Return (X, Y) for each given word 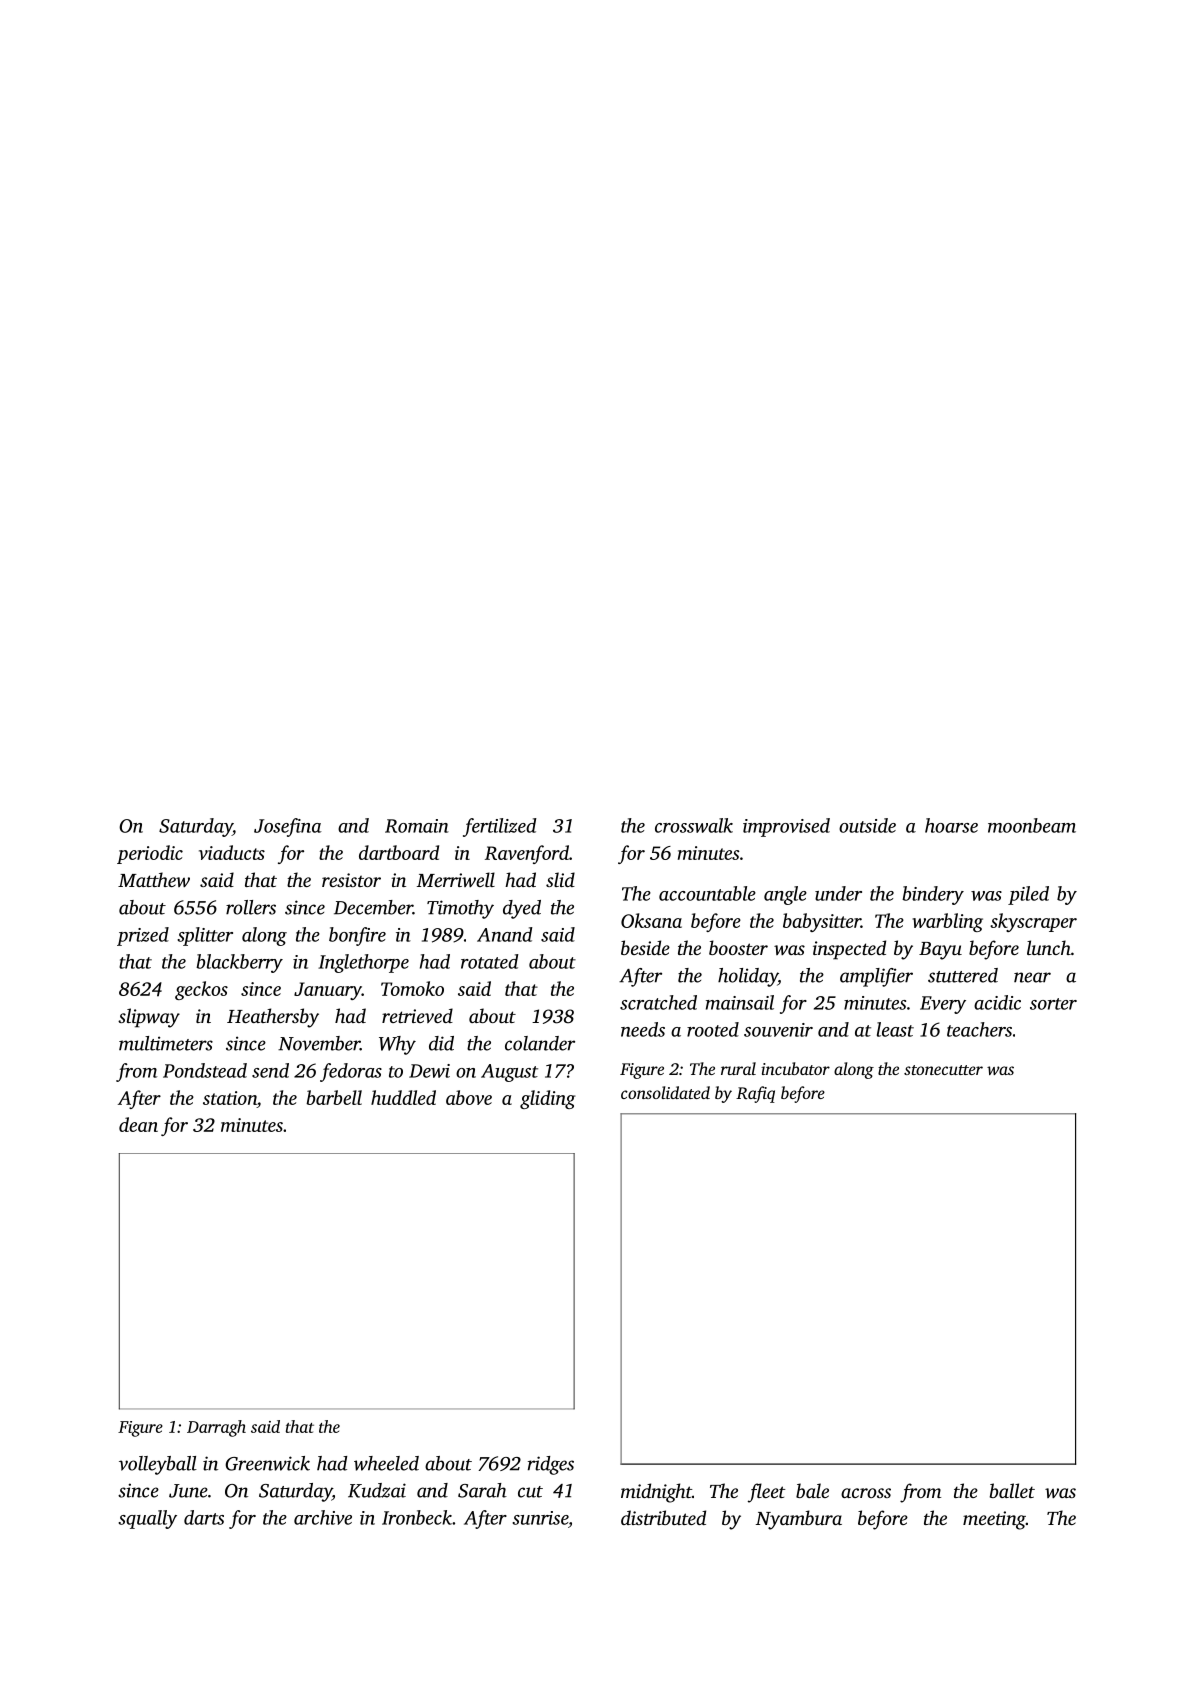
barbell (334, 1097)
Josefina (288, 827)
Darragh (216, 1428)
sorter (1053, 1004)
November (319, 1043)
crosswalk (694, 825)
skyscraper (1033, 922)
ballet (1012, 1490)
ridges (551, 1465)
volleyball (158, 1465)
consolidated (665, 1092)
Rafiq (755, 1094)
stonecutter (943, 1070)
